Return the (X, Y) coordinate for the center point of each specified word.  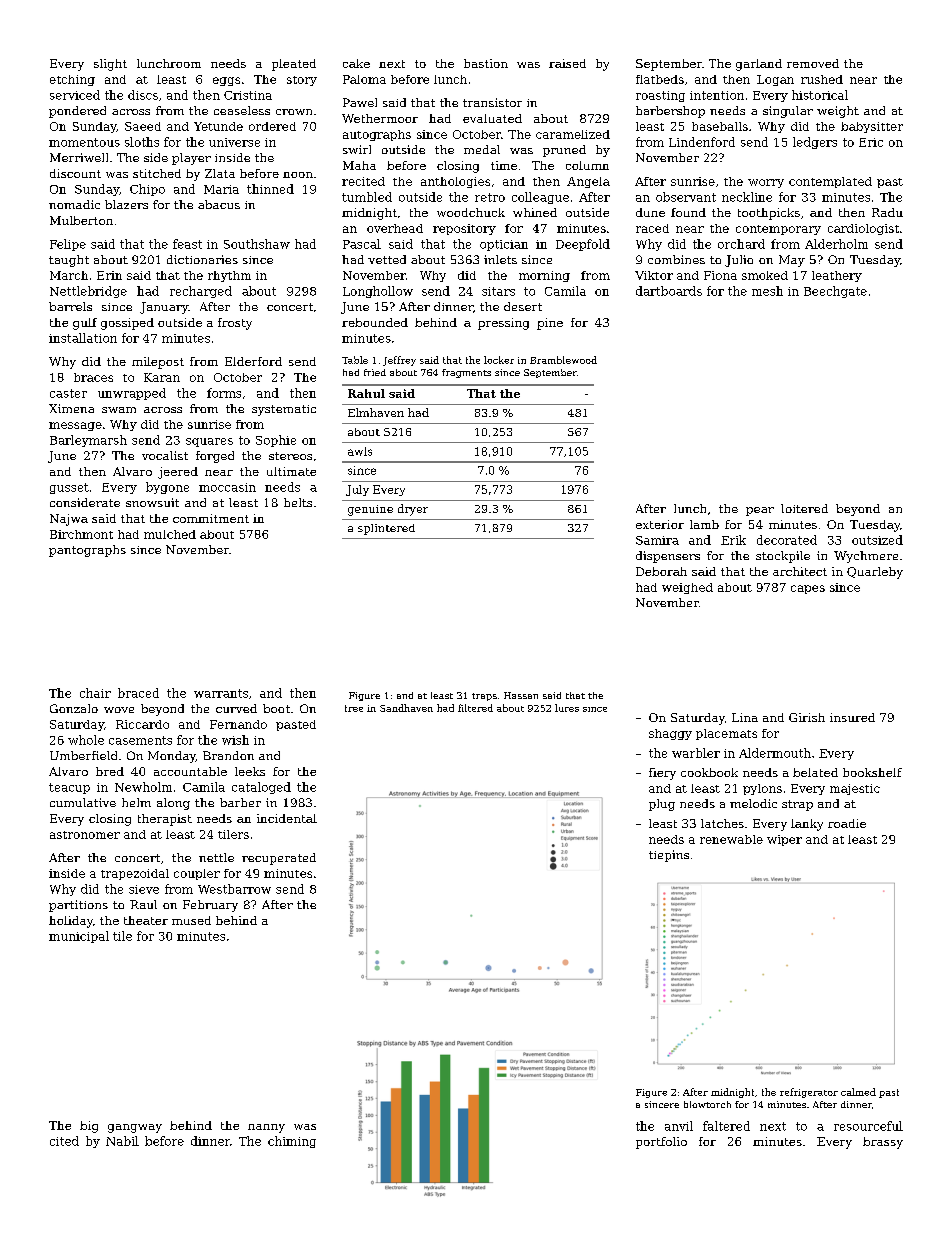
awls (360, 451)
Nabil (122, 1141)
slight (110, 65)
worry (766, 183)
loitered (804, 508)
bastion (486, 63)
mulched (170, 534)
